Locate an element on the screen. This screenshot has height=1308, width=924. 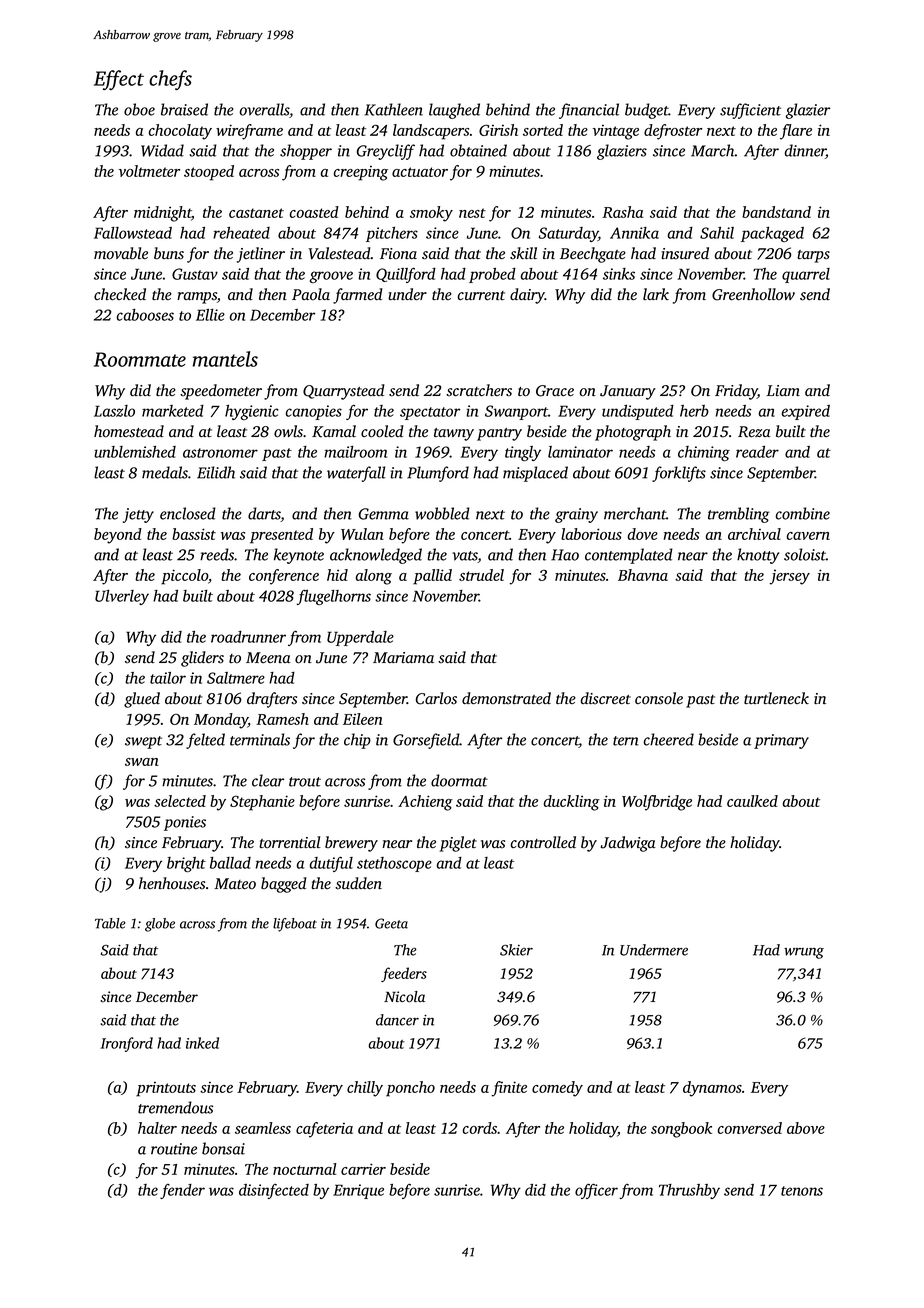
Mariama is located at coordinates (403, 657).
